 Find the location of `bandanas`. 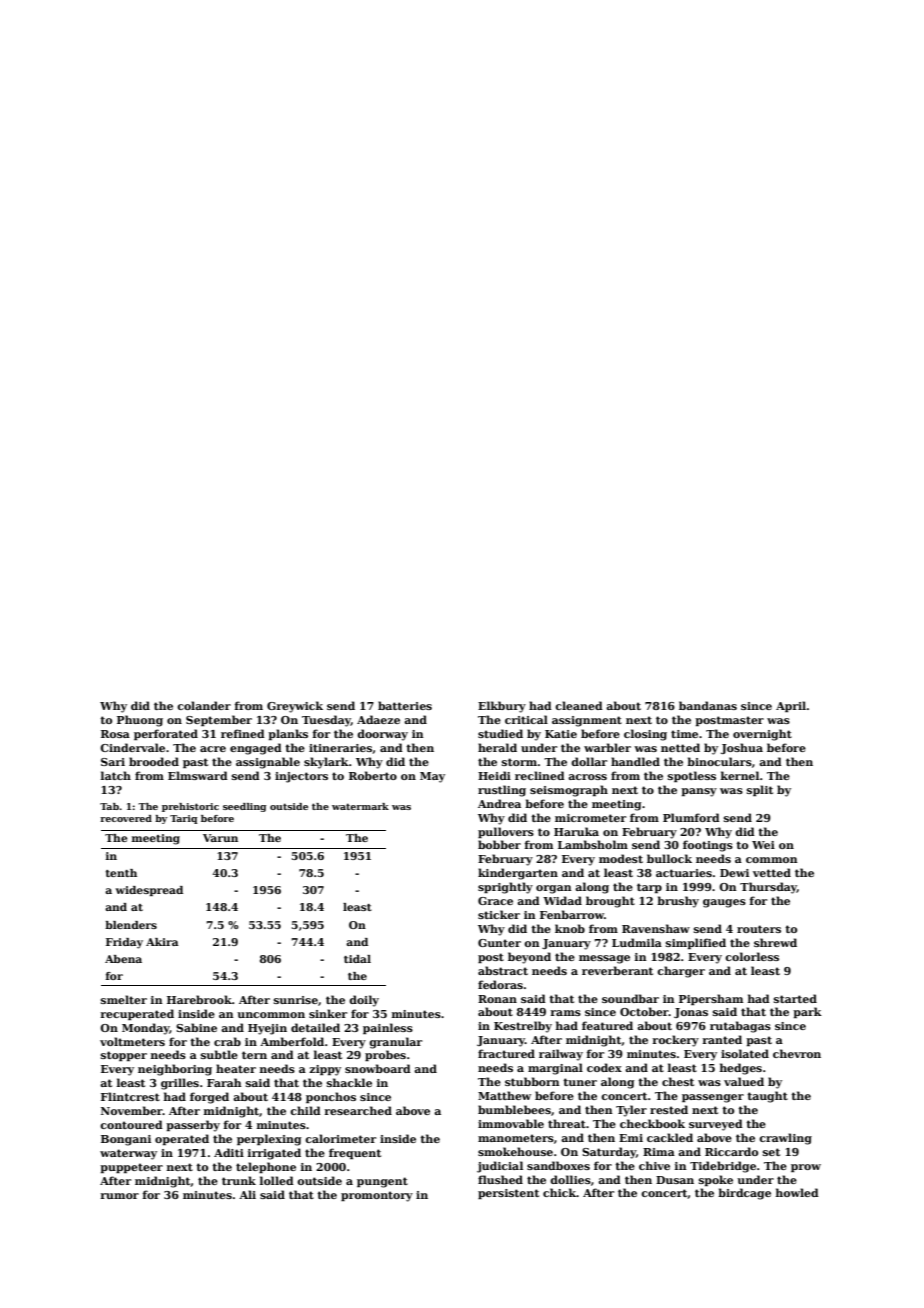

bandanas is located at coordinates (708, 705).
